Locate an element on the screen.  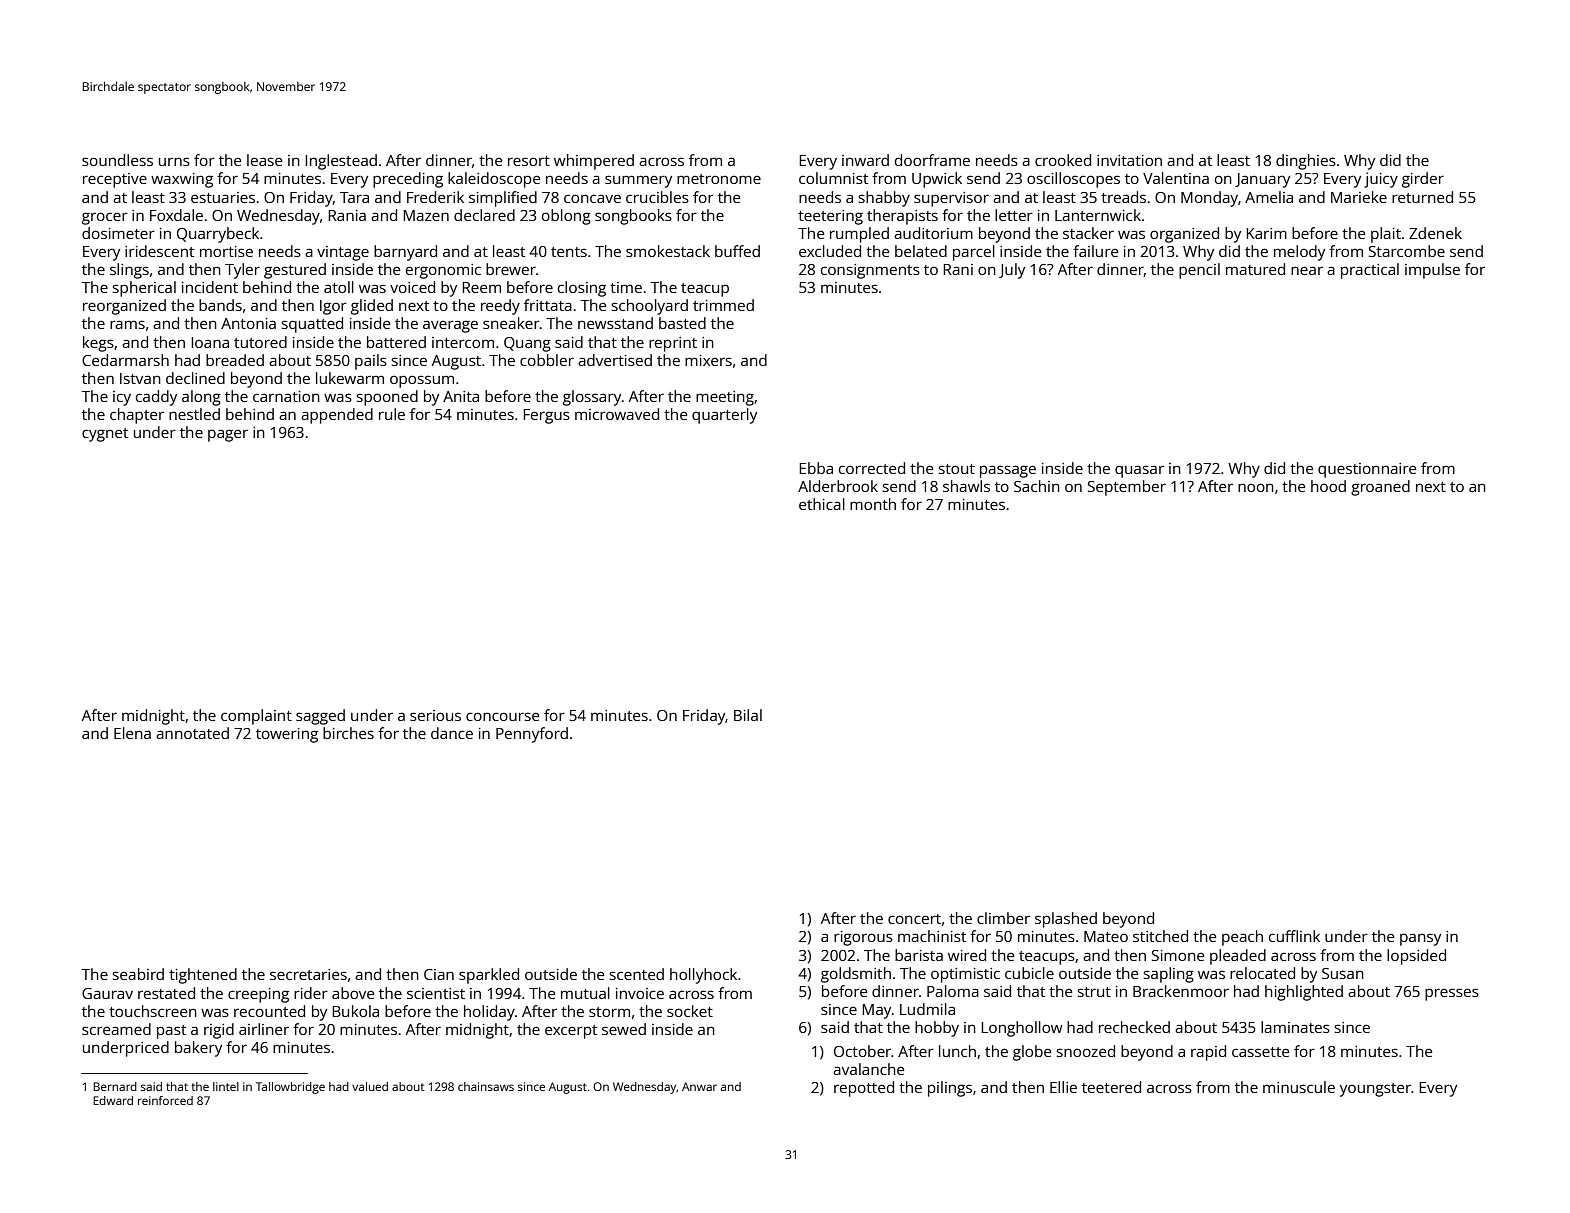
trimmed is located at coordinates (723, 305).
